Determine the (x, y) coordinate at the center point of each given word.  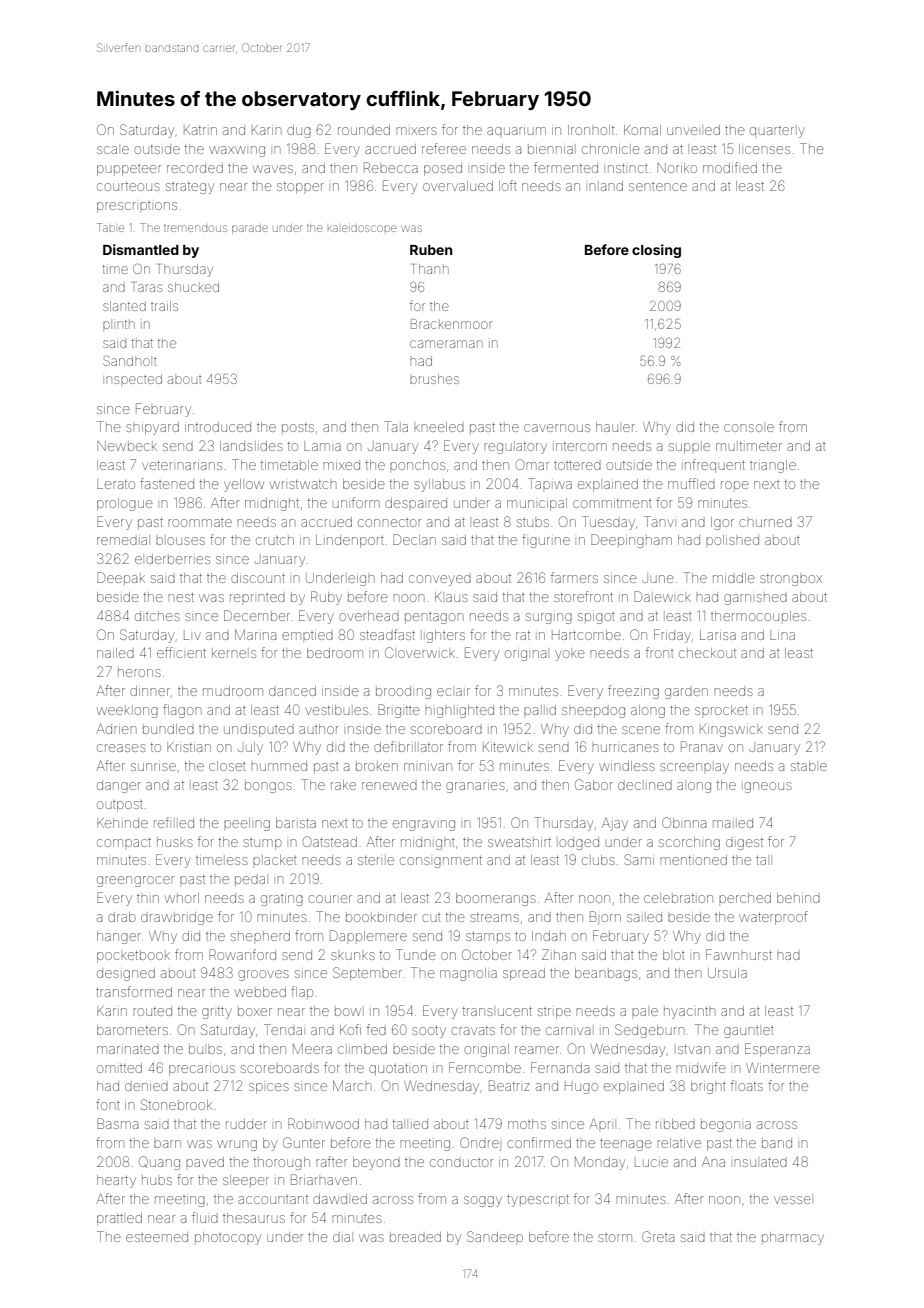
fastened (167, 483)
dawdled (340, 1199)
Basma (117, 1123)
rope (735, 485)
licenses (764, 149)
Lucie (651, 1163)
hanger (119, 937)
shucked (193, 287)
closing (656, 251)
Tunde (416, 954)
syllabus (439, 485)
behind (798, 898)
